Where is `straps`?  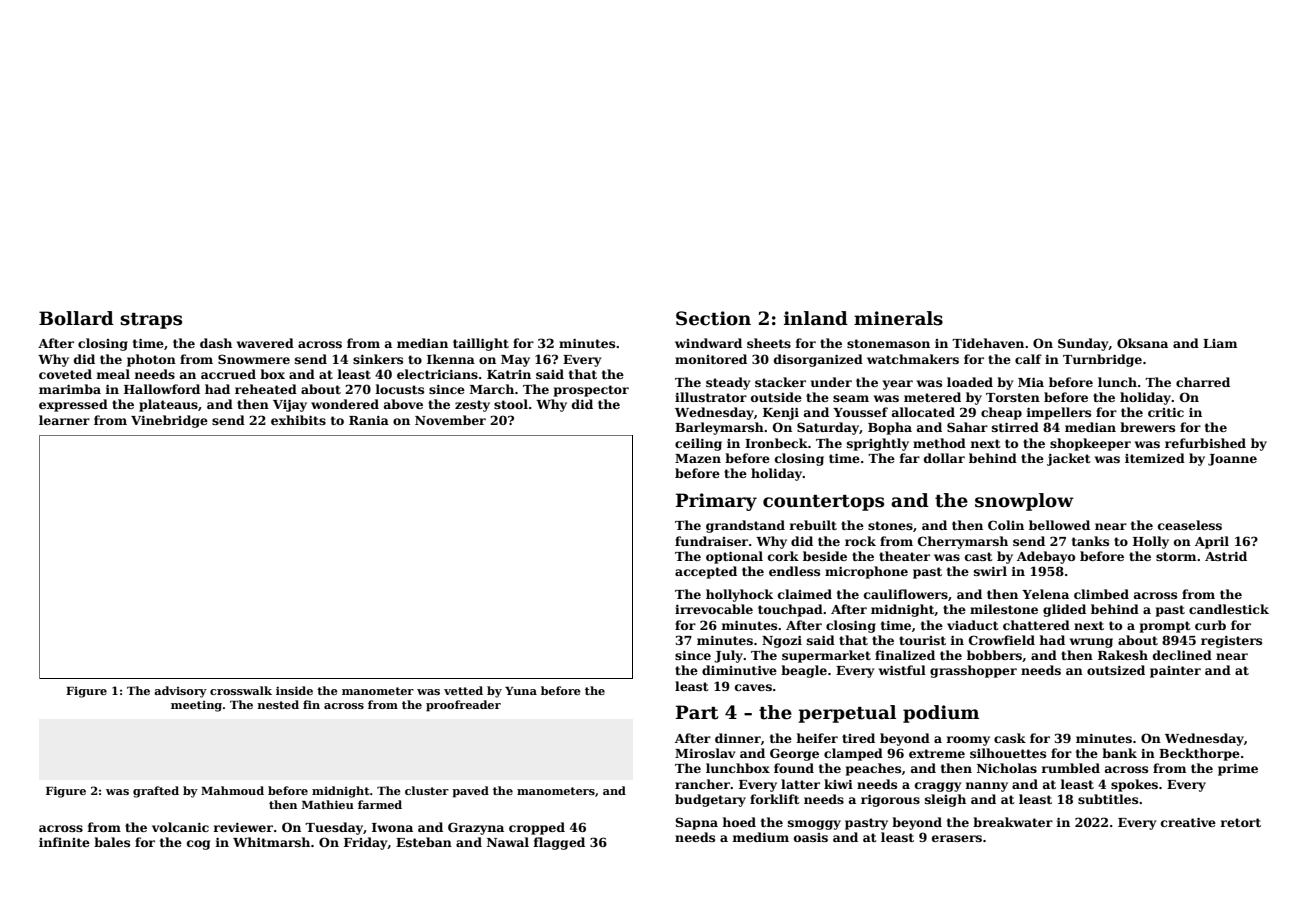
straps is located at coordinates (151, 321).
